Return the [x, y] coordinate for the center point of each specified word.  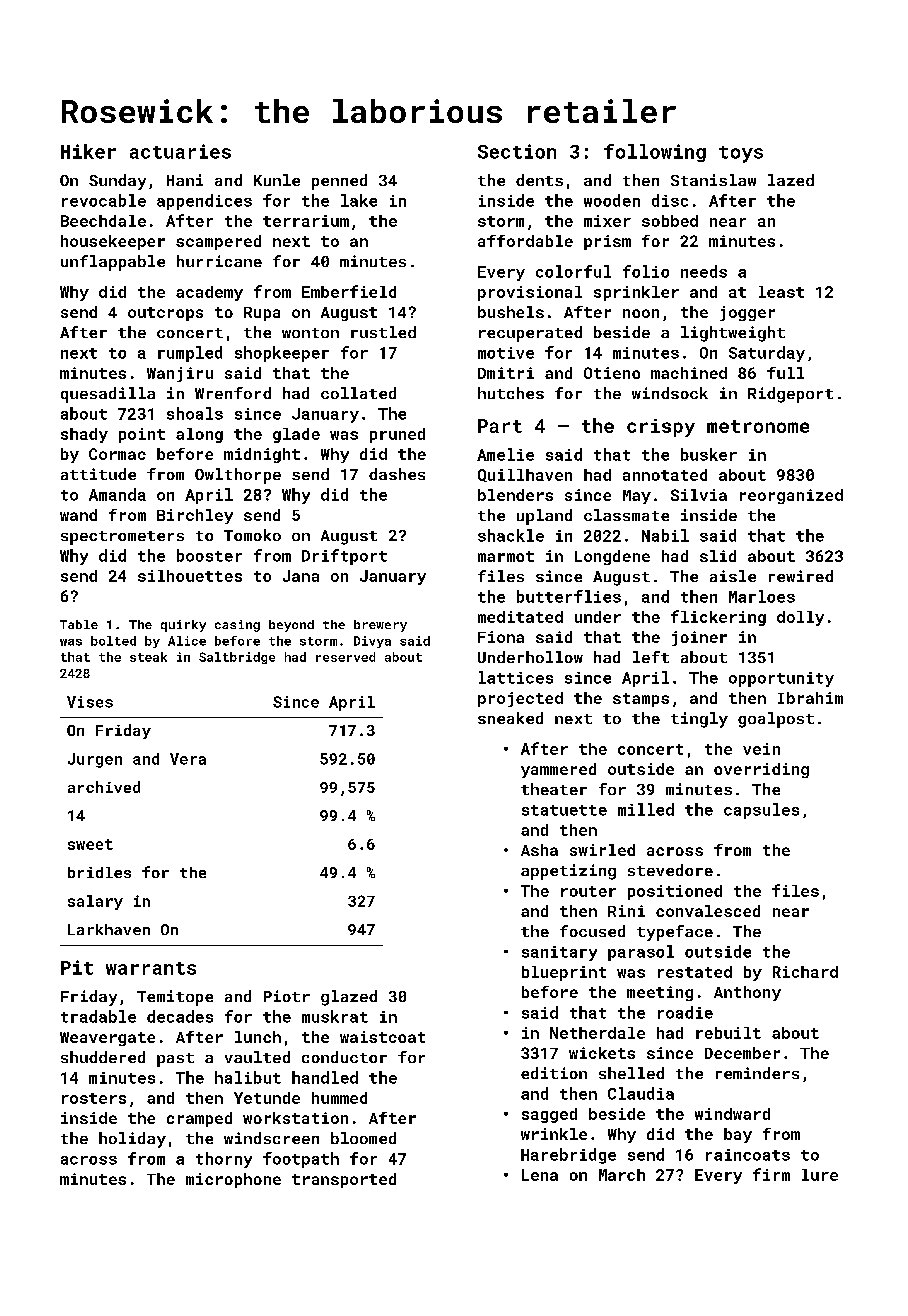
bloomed [363, 1138]
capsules [761, 811]
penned [339, 182]
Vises [90, 702]
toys [741, 154]
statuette [564, 810]
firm [771, 1174]
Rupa [262, 314]
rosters [94, 1098]
